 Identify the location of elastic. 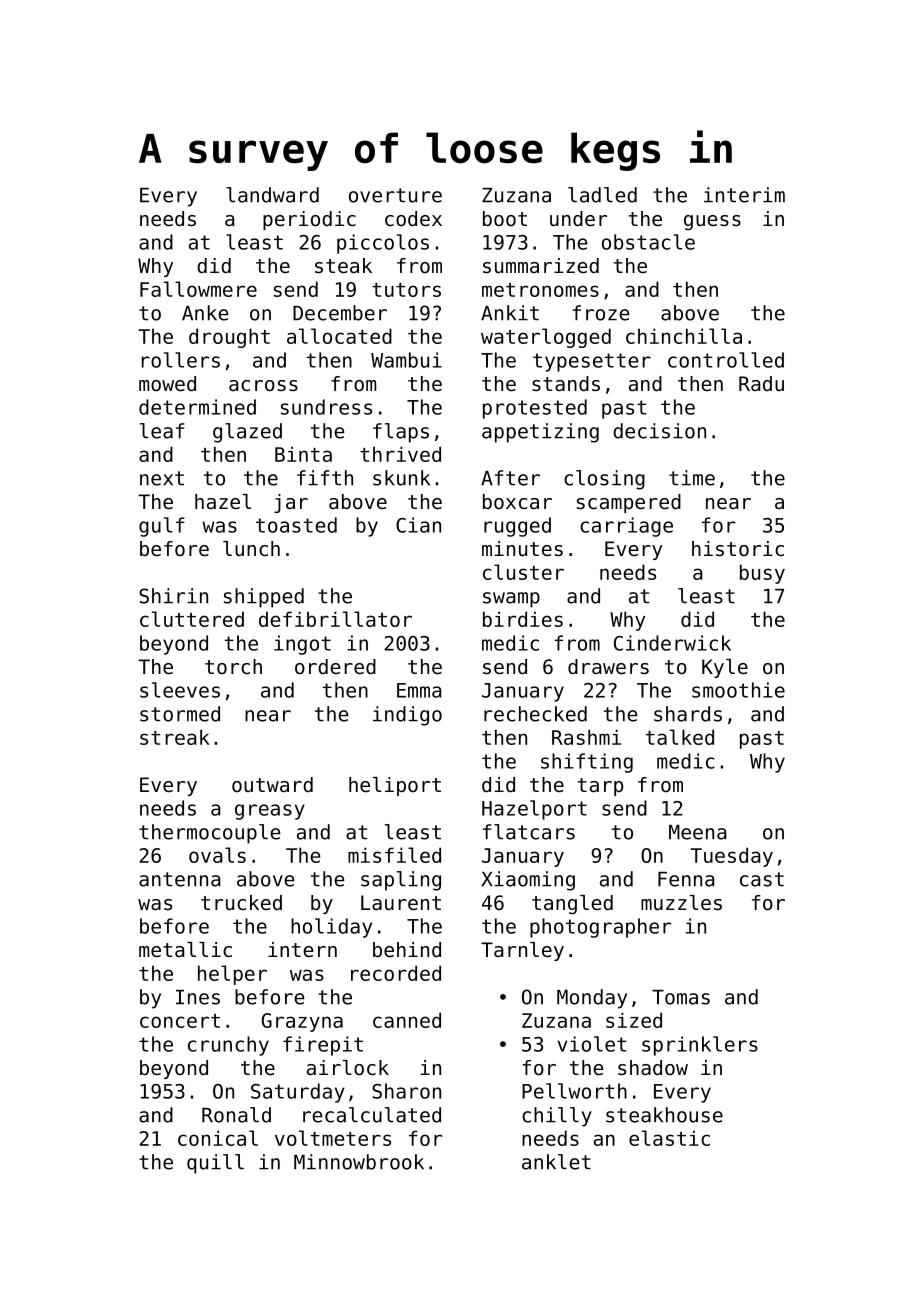
(669, 1138).
